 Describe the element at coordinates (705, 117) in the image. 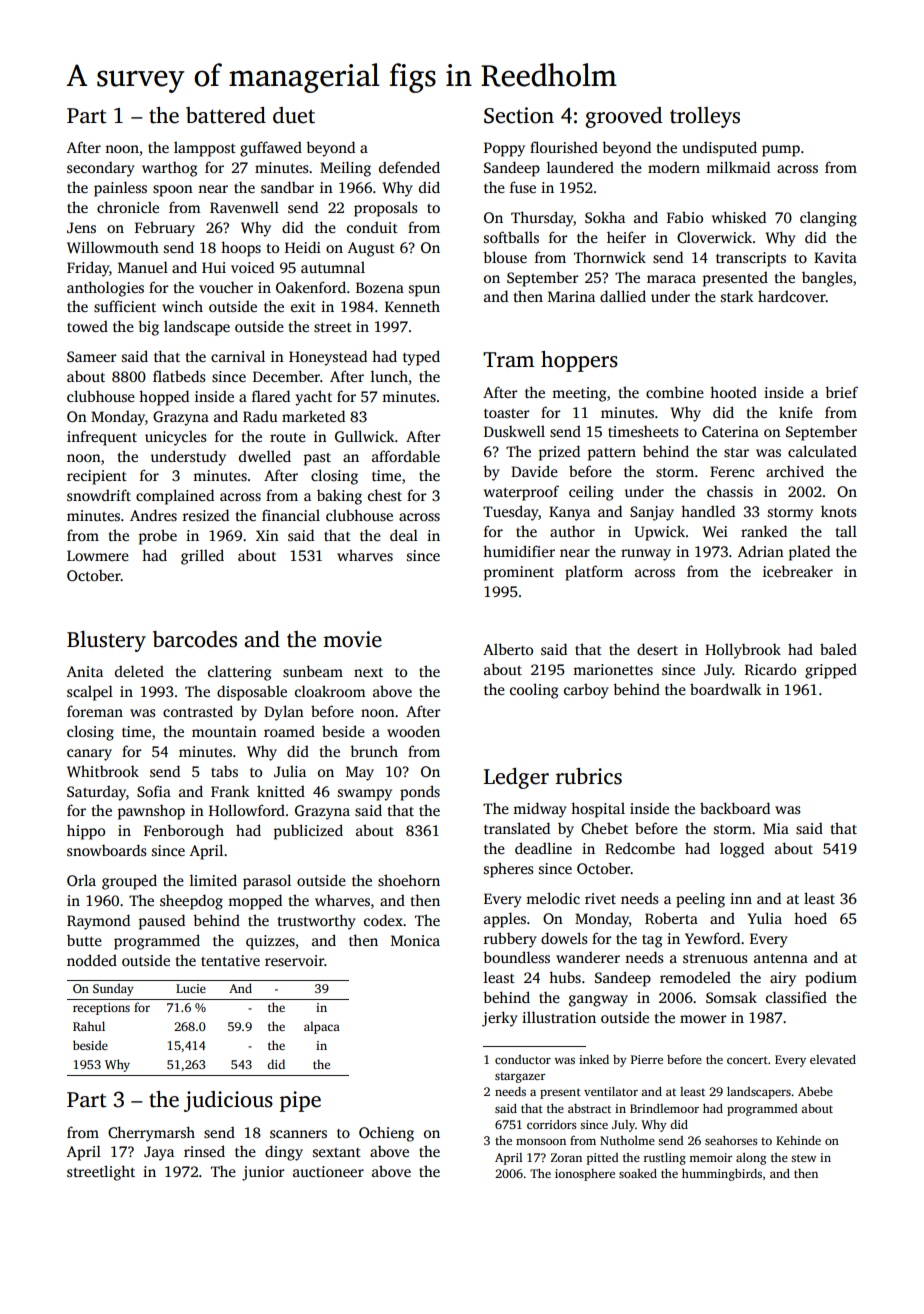

I see `trolleys` at that location.
